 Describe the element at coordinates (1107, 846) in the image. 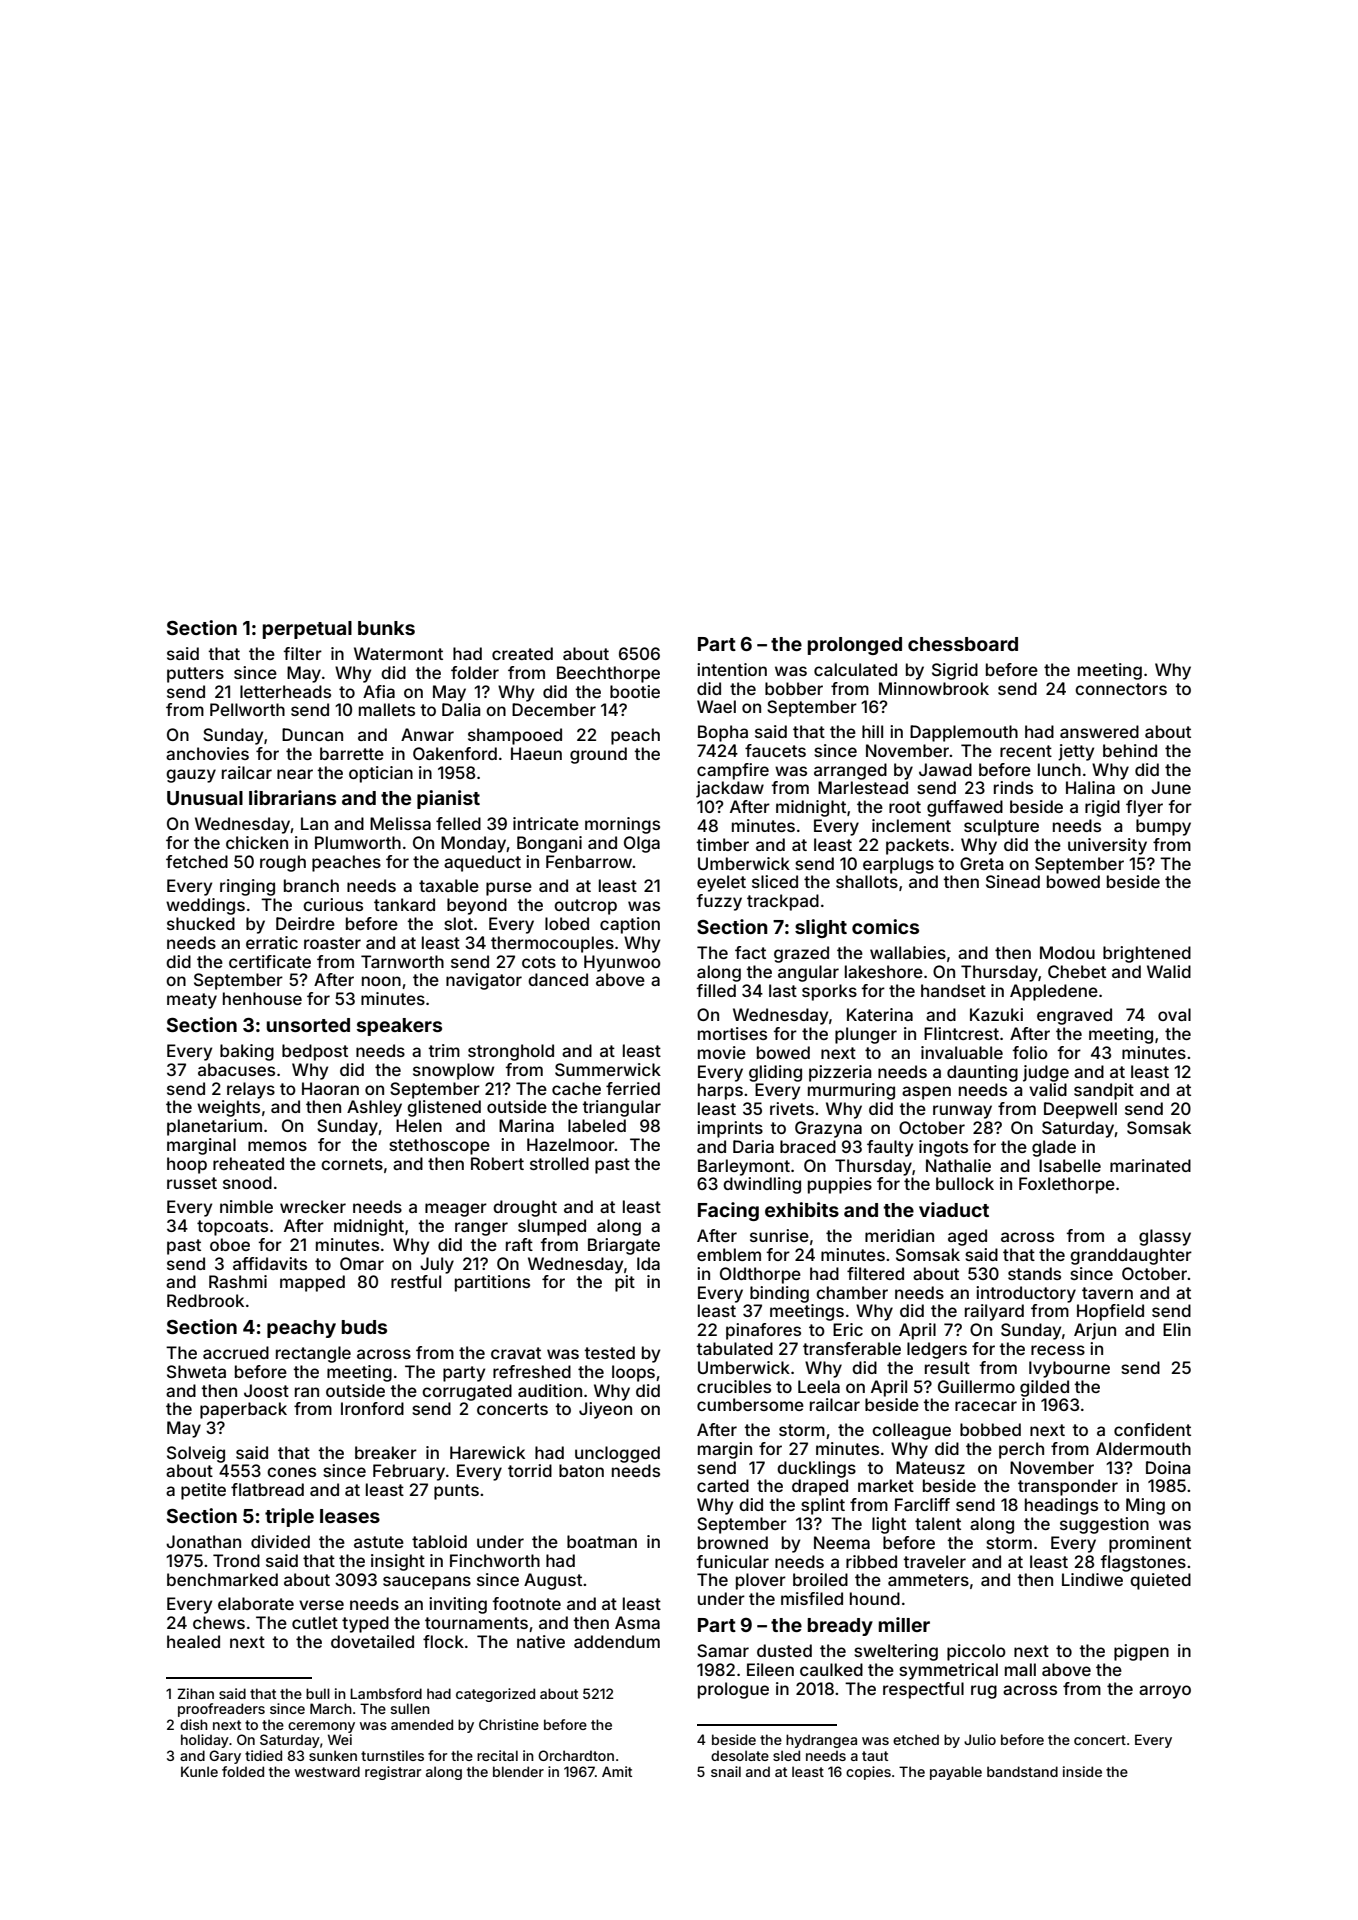

I see `university` at that location.
